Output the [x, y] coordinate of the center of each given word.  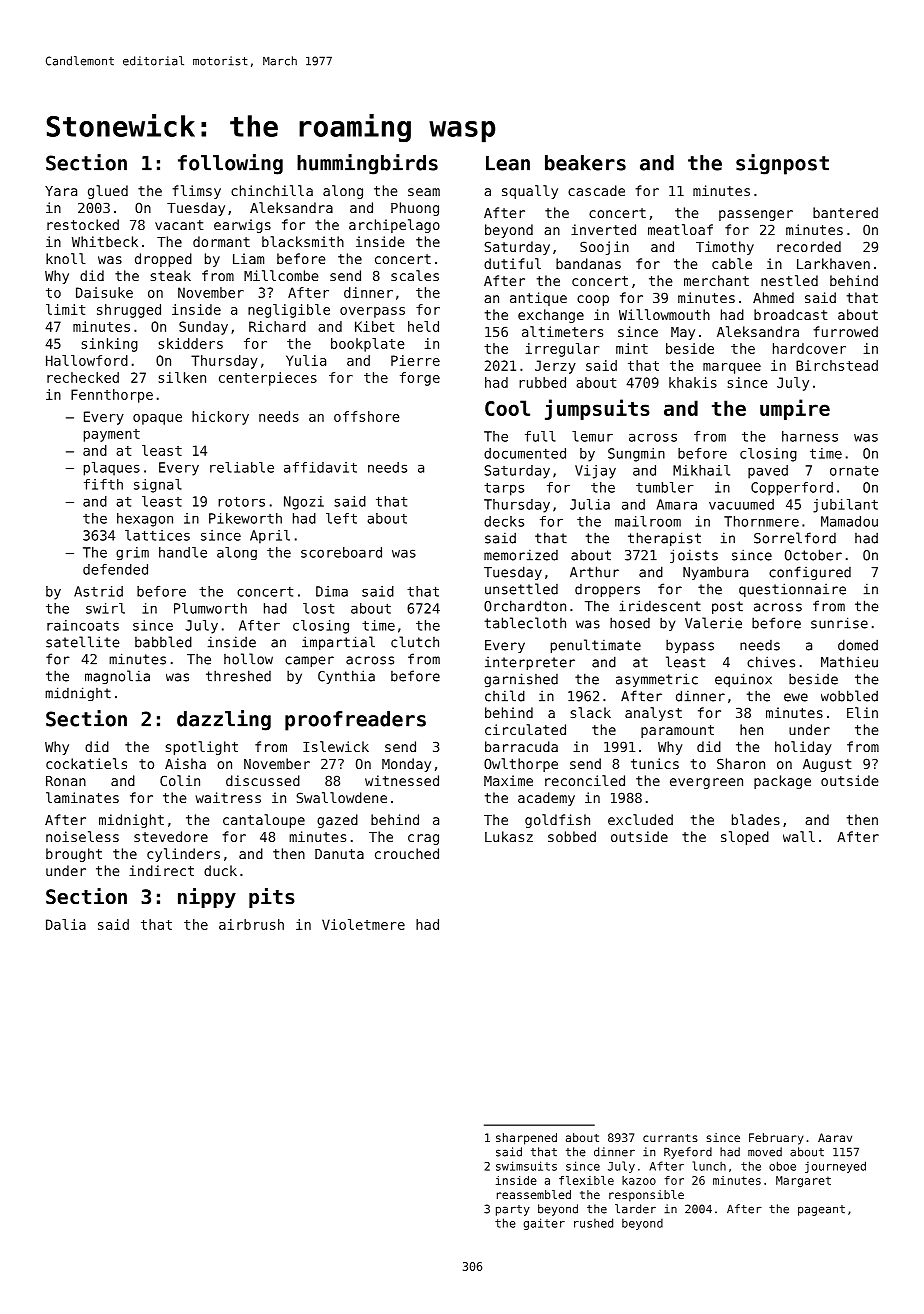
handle [183, 552]
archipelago [394, 226]
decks [504, 521]
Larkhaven [833, 263]
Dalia [66, 924]
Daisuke [104, 292]
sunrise [839, 623]
